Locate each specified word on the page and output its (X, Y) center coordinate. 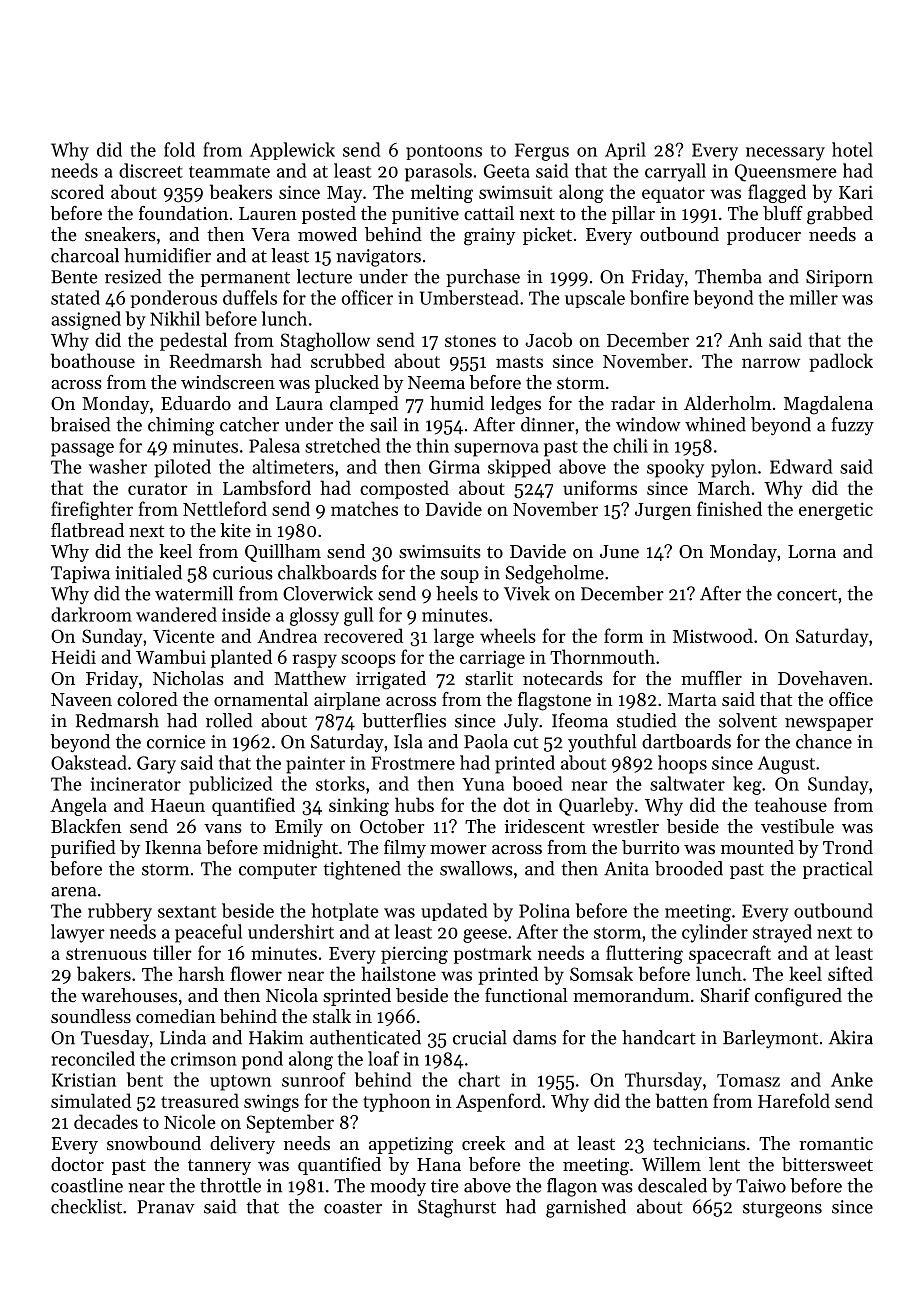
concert (807, 595)
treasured (200, 1100)
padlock (841, 362)
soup (460, 576)
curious (243, 573)
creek (483, 1143)
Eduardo (196, 403)
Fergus (542, 152)
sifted (850, 973)
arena (74, 892)
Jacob (548, 339)
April (625, 151)
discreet (151, 170)
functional (526, 995)
